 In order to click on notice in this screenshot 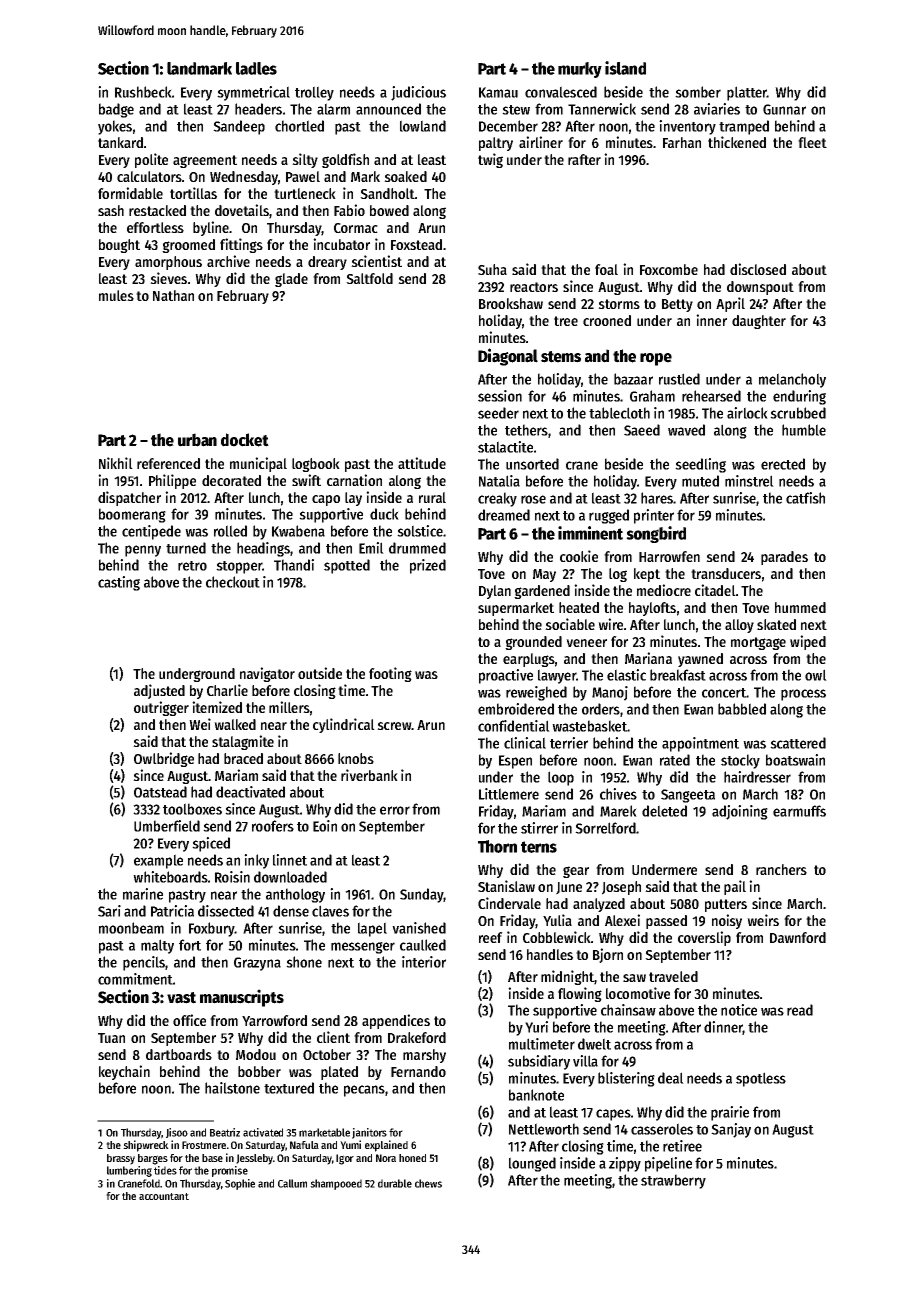, I will do `click(739, 1010)`.
